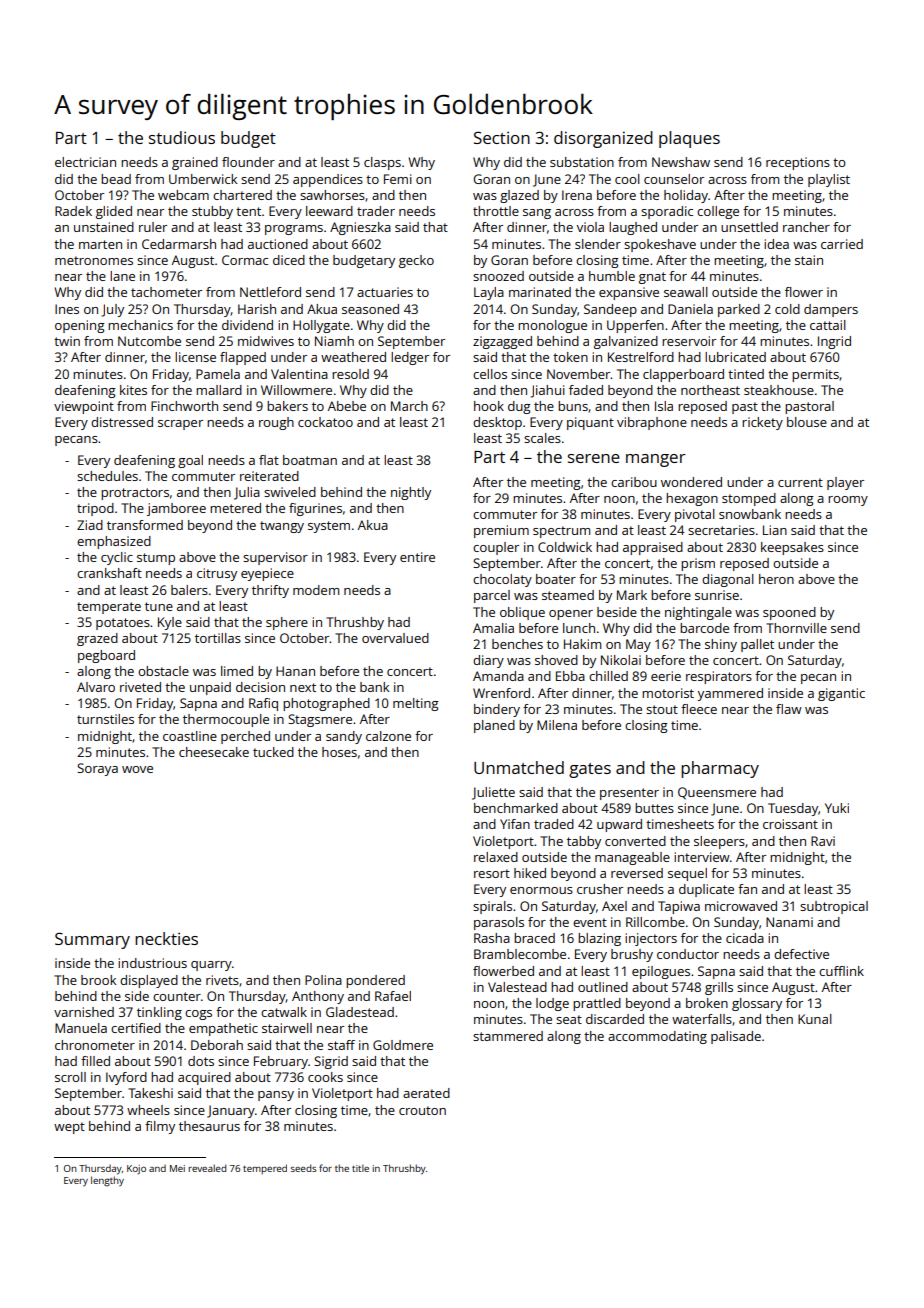 The width and height of the document is (924, 1308). Describe the element at coordinates (69, 1128) in the document. I see `wept` at that location.
